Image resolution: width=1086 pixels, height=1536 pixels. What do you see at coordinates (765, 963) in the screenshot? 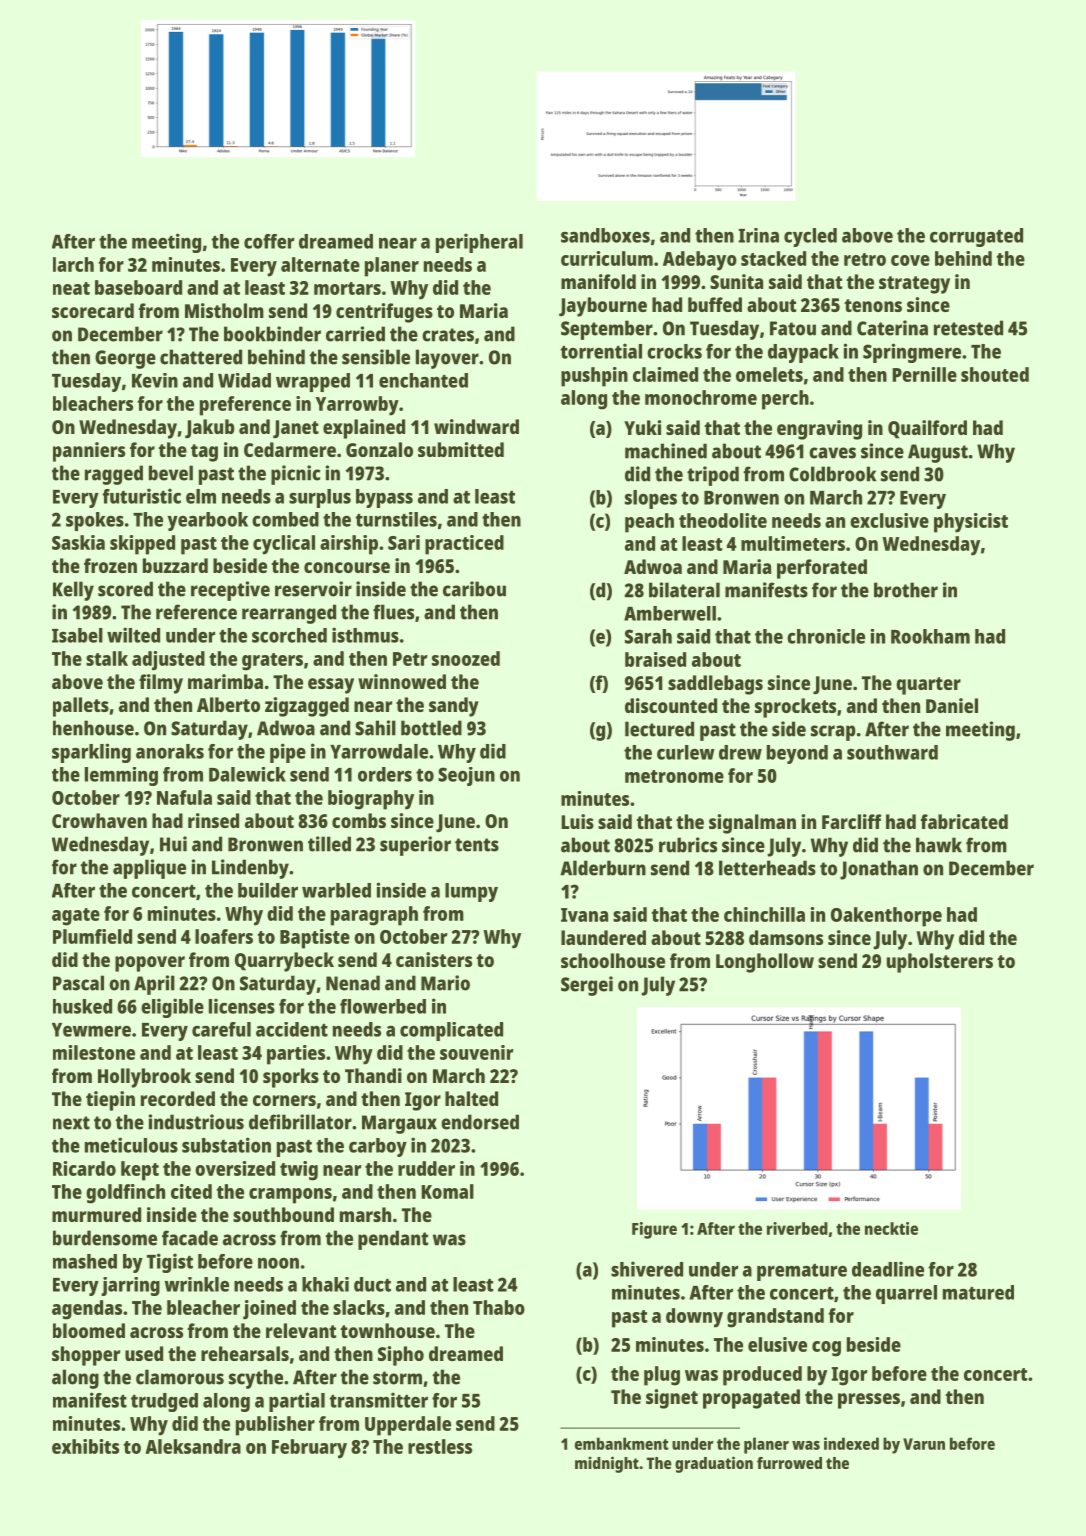
I see `Longhollow` at bounding box center [765, 963].
